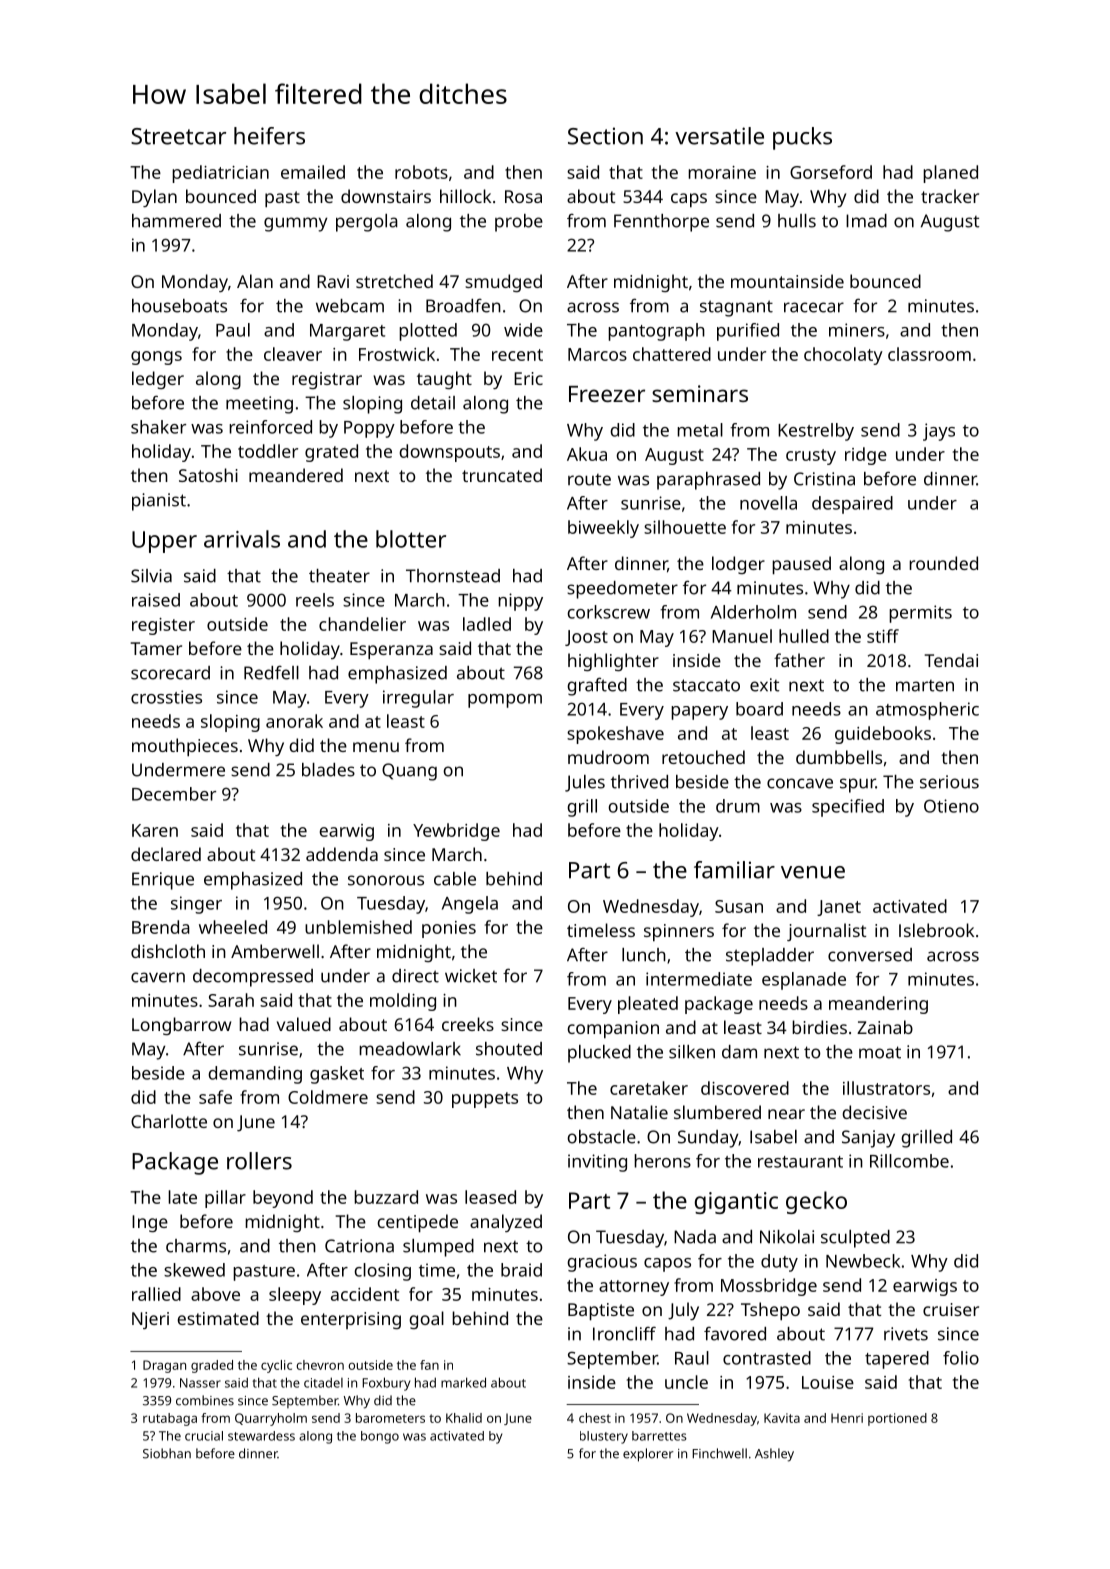 The width and height of the document is (1110, 1569). What do you see at coordinates (255, 1075) in the document?
I see `demanding` at bounding box center [255, 1075].
